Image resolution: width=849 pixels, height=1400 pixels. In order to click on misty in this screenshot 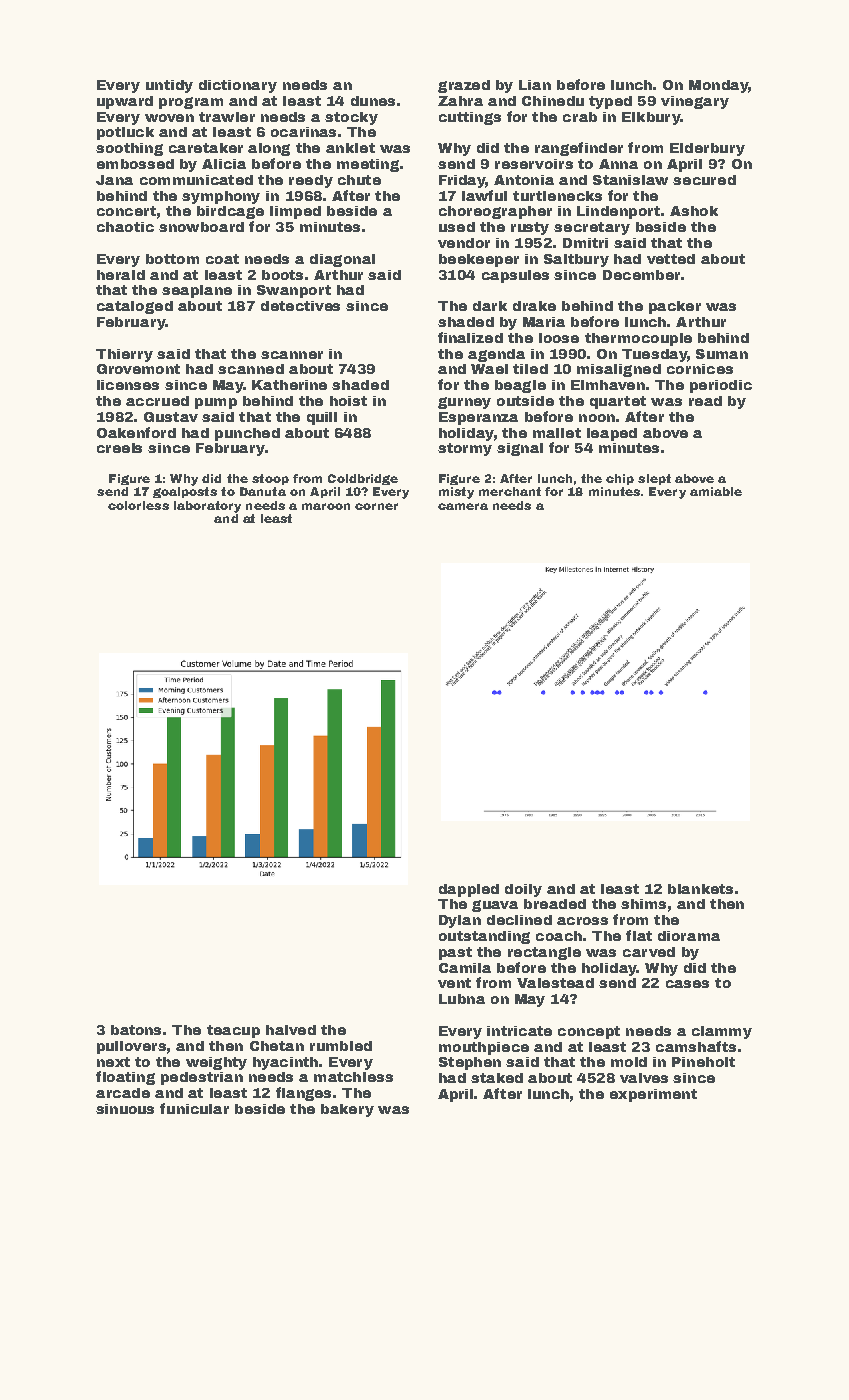, I will do `click(456, 493)`.
